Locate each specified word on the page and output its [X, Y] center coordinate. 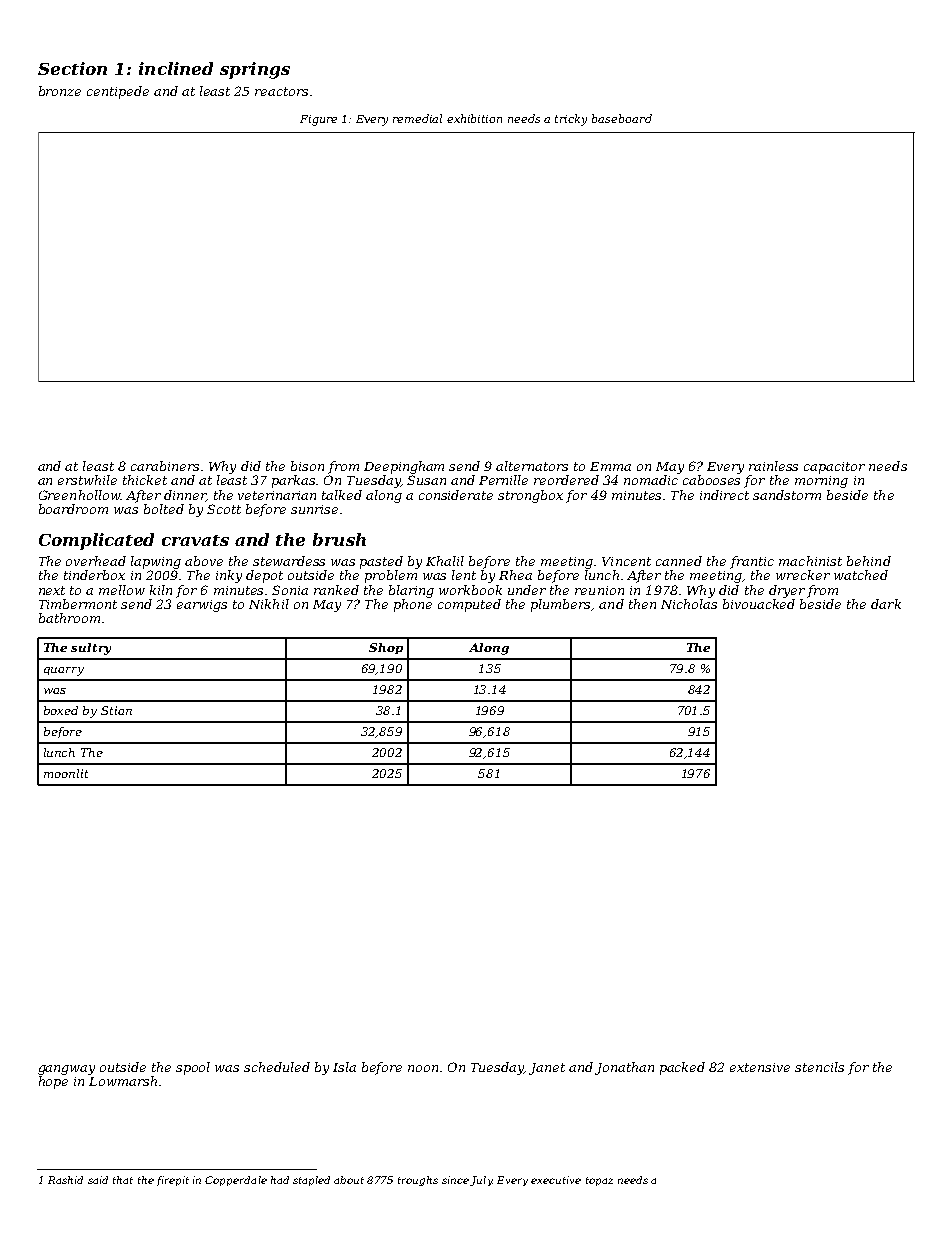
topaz [599, 1181]
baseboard [622, 118]
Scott [224, 509]
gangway [66, 1070]
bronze [60, 91]
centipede [118, 92]
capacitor [834, 468]
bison [307, 466]
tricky [571, 120]
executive [556, 1180]
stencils [819, 1067]
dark [886, 604]
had [280, 1180]
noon [423, 1068]
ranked [336, 590]
